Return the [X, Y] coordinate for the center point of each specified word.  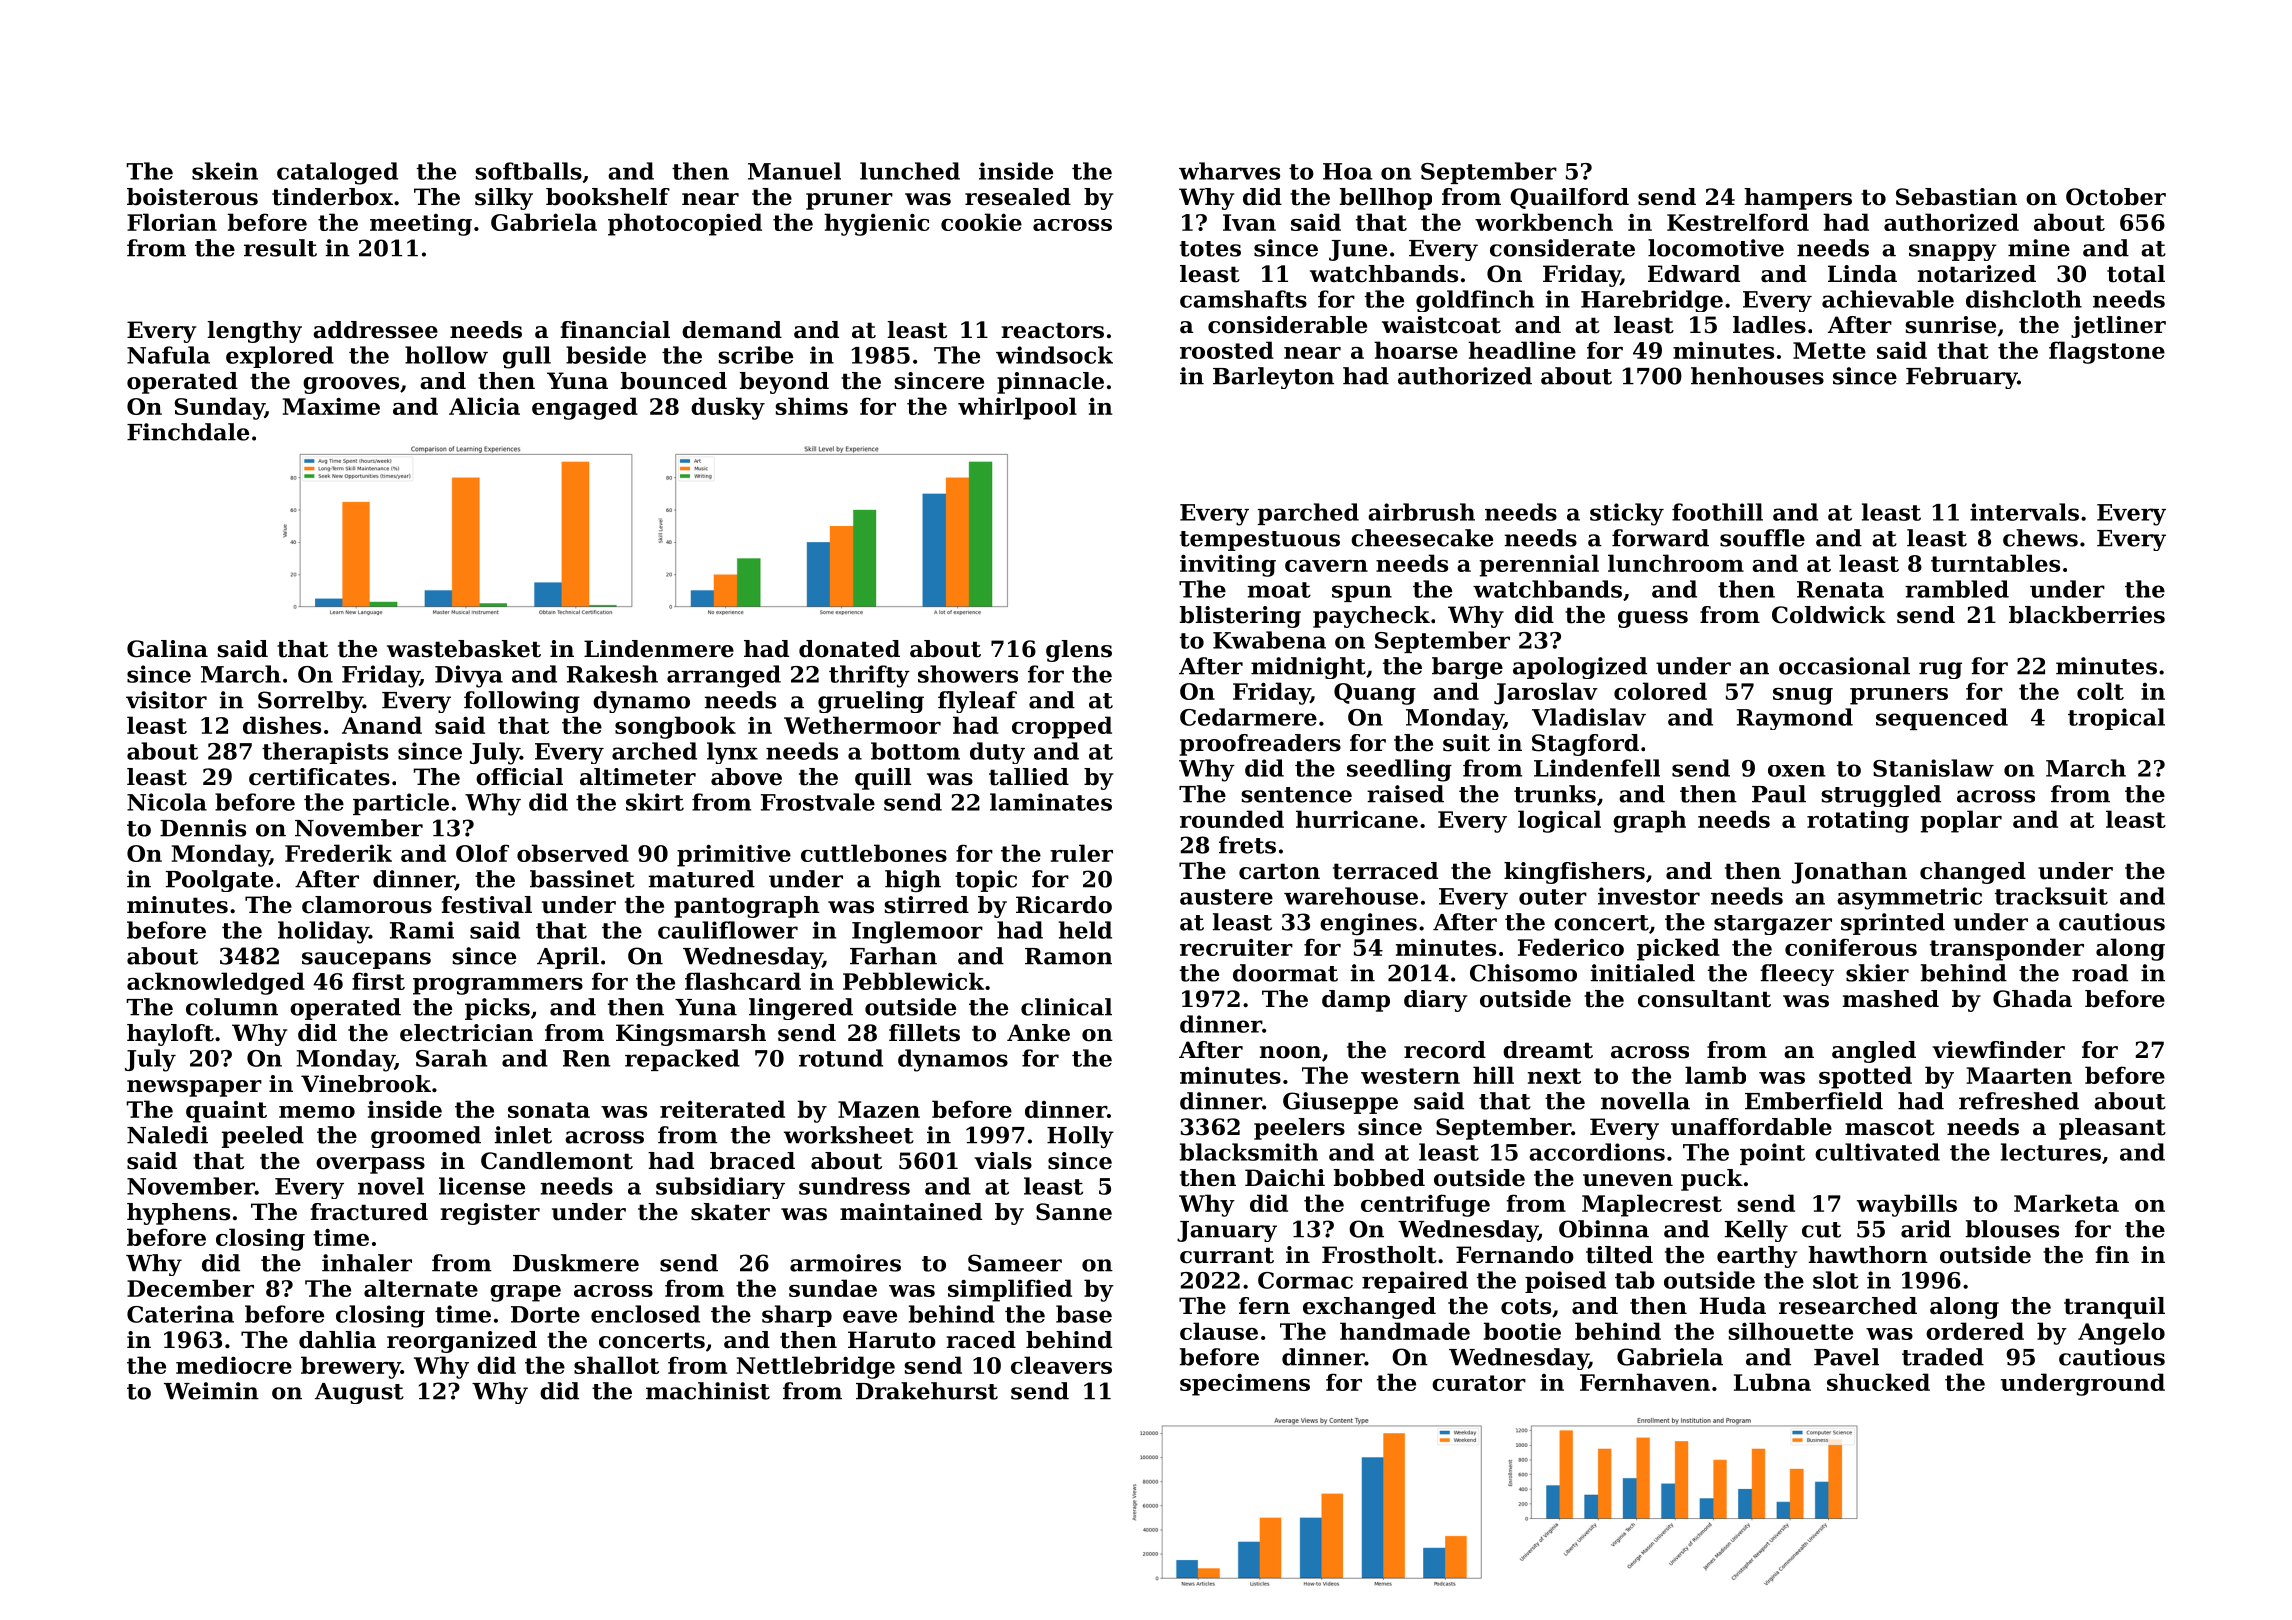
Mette [1829, 350]
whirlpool [1017, 408]
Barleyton [1273, 378]
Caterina [180, 1314]
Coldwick [1829, 615]
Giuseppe [1340, 1103]
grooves [351, 385]
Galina [167, 649]
